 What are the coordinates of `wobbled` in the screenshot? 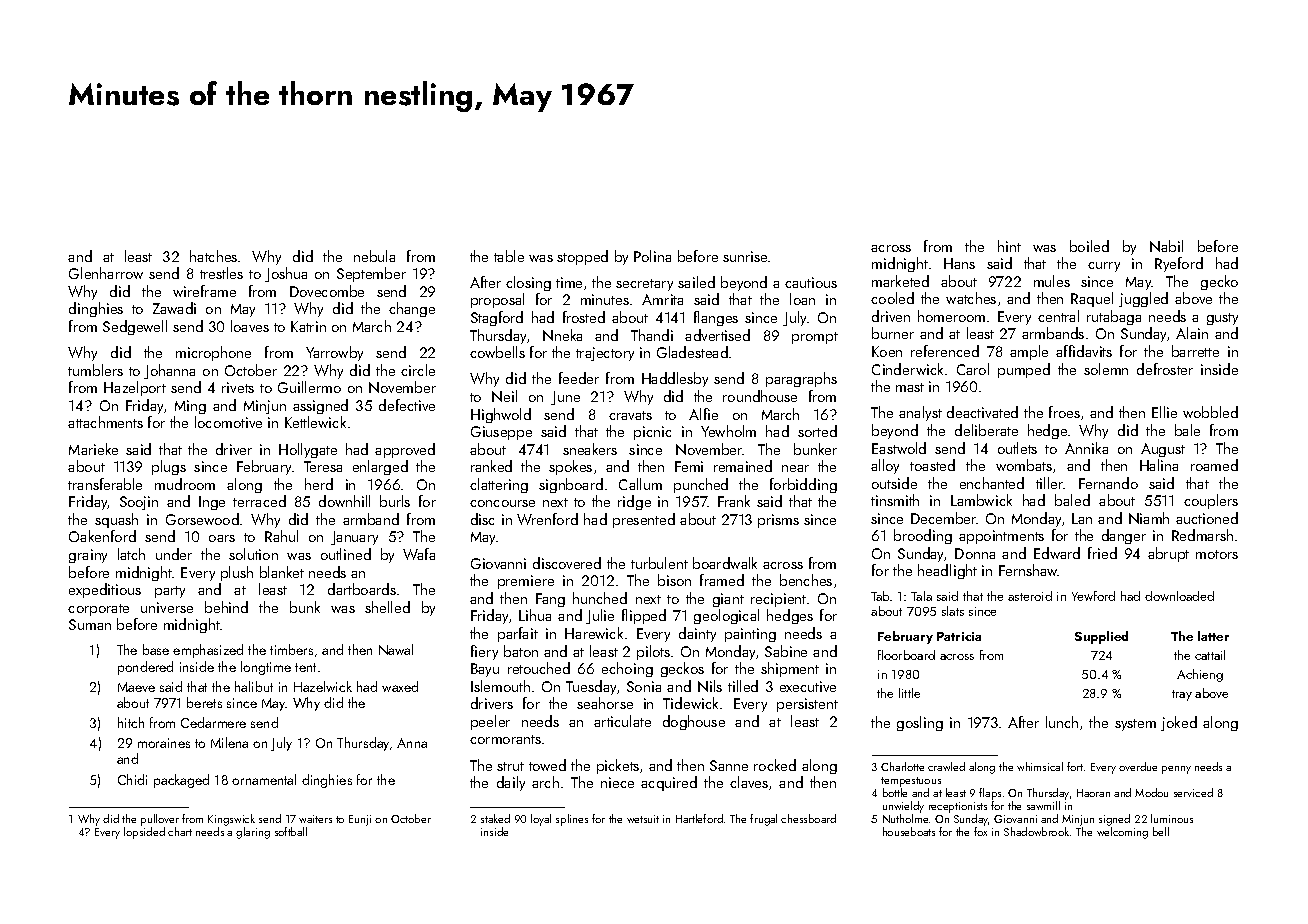 It's located at (1210, 412).
